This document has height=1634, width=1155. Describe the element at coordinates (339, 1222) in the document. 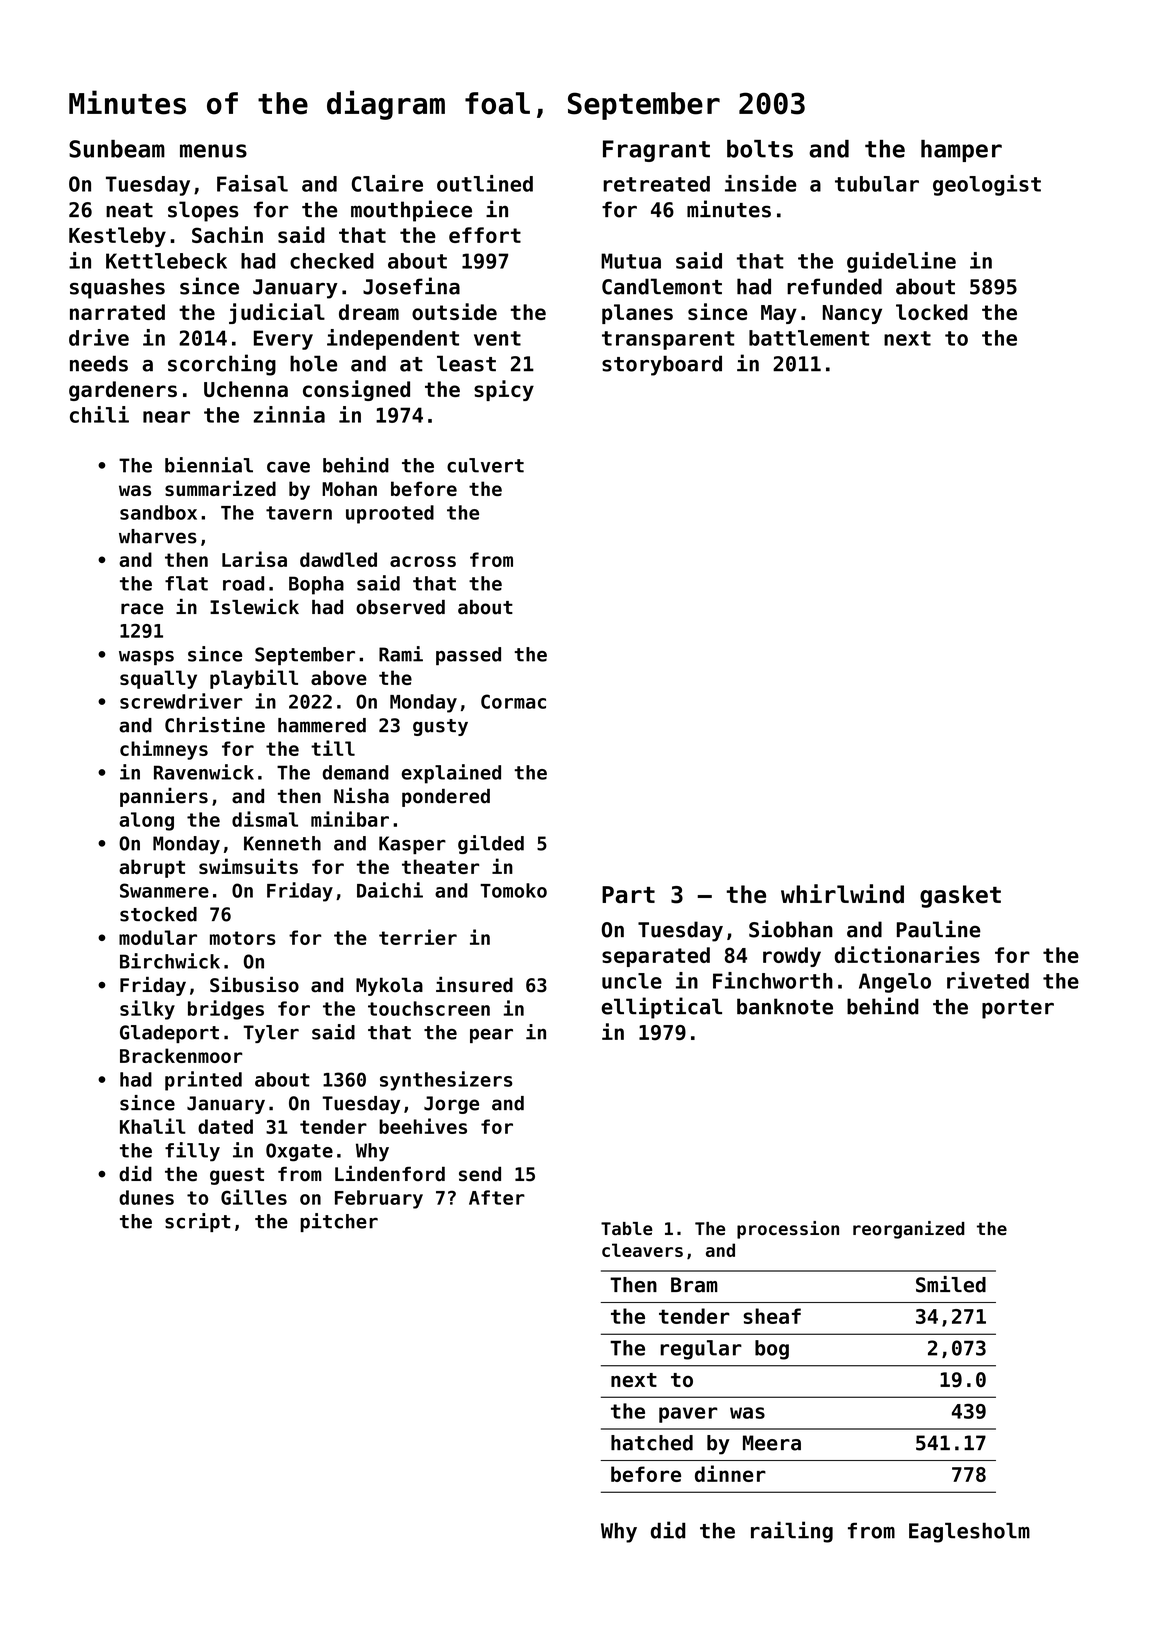

I see `pitcher` at that location.
